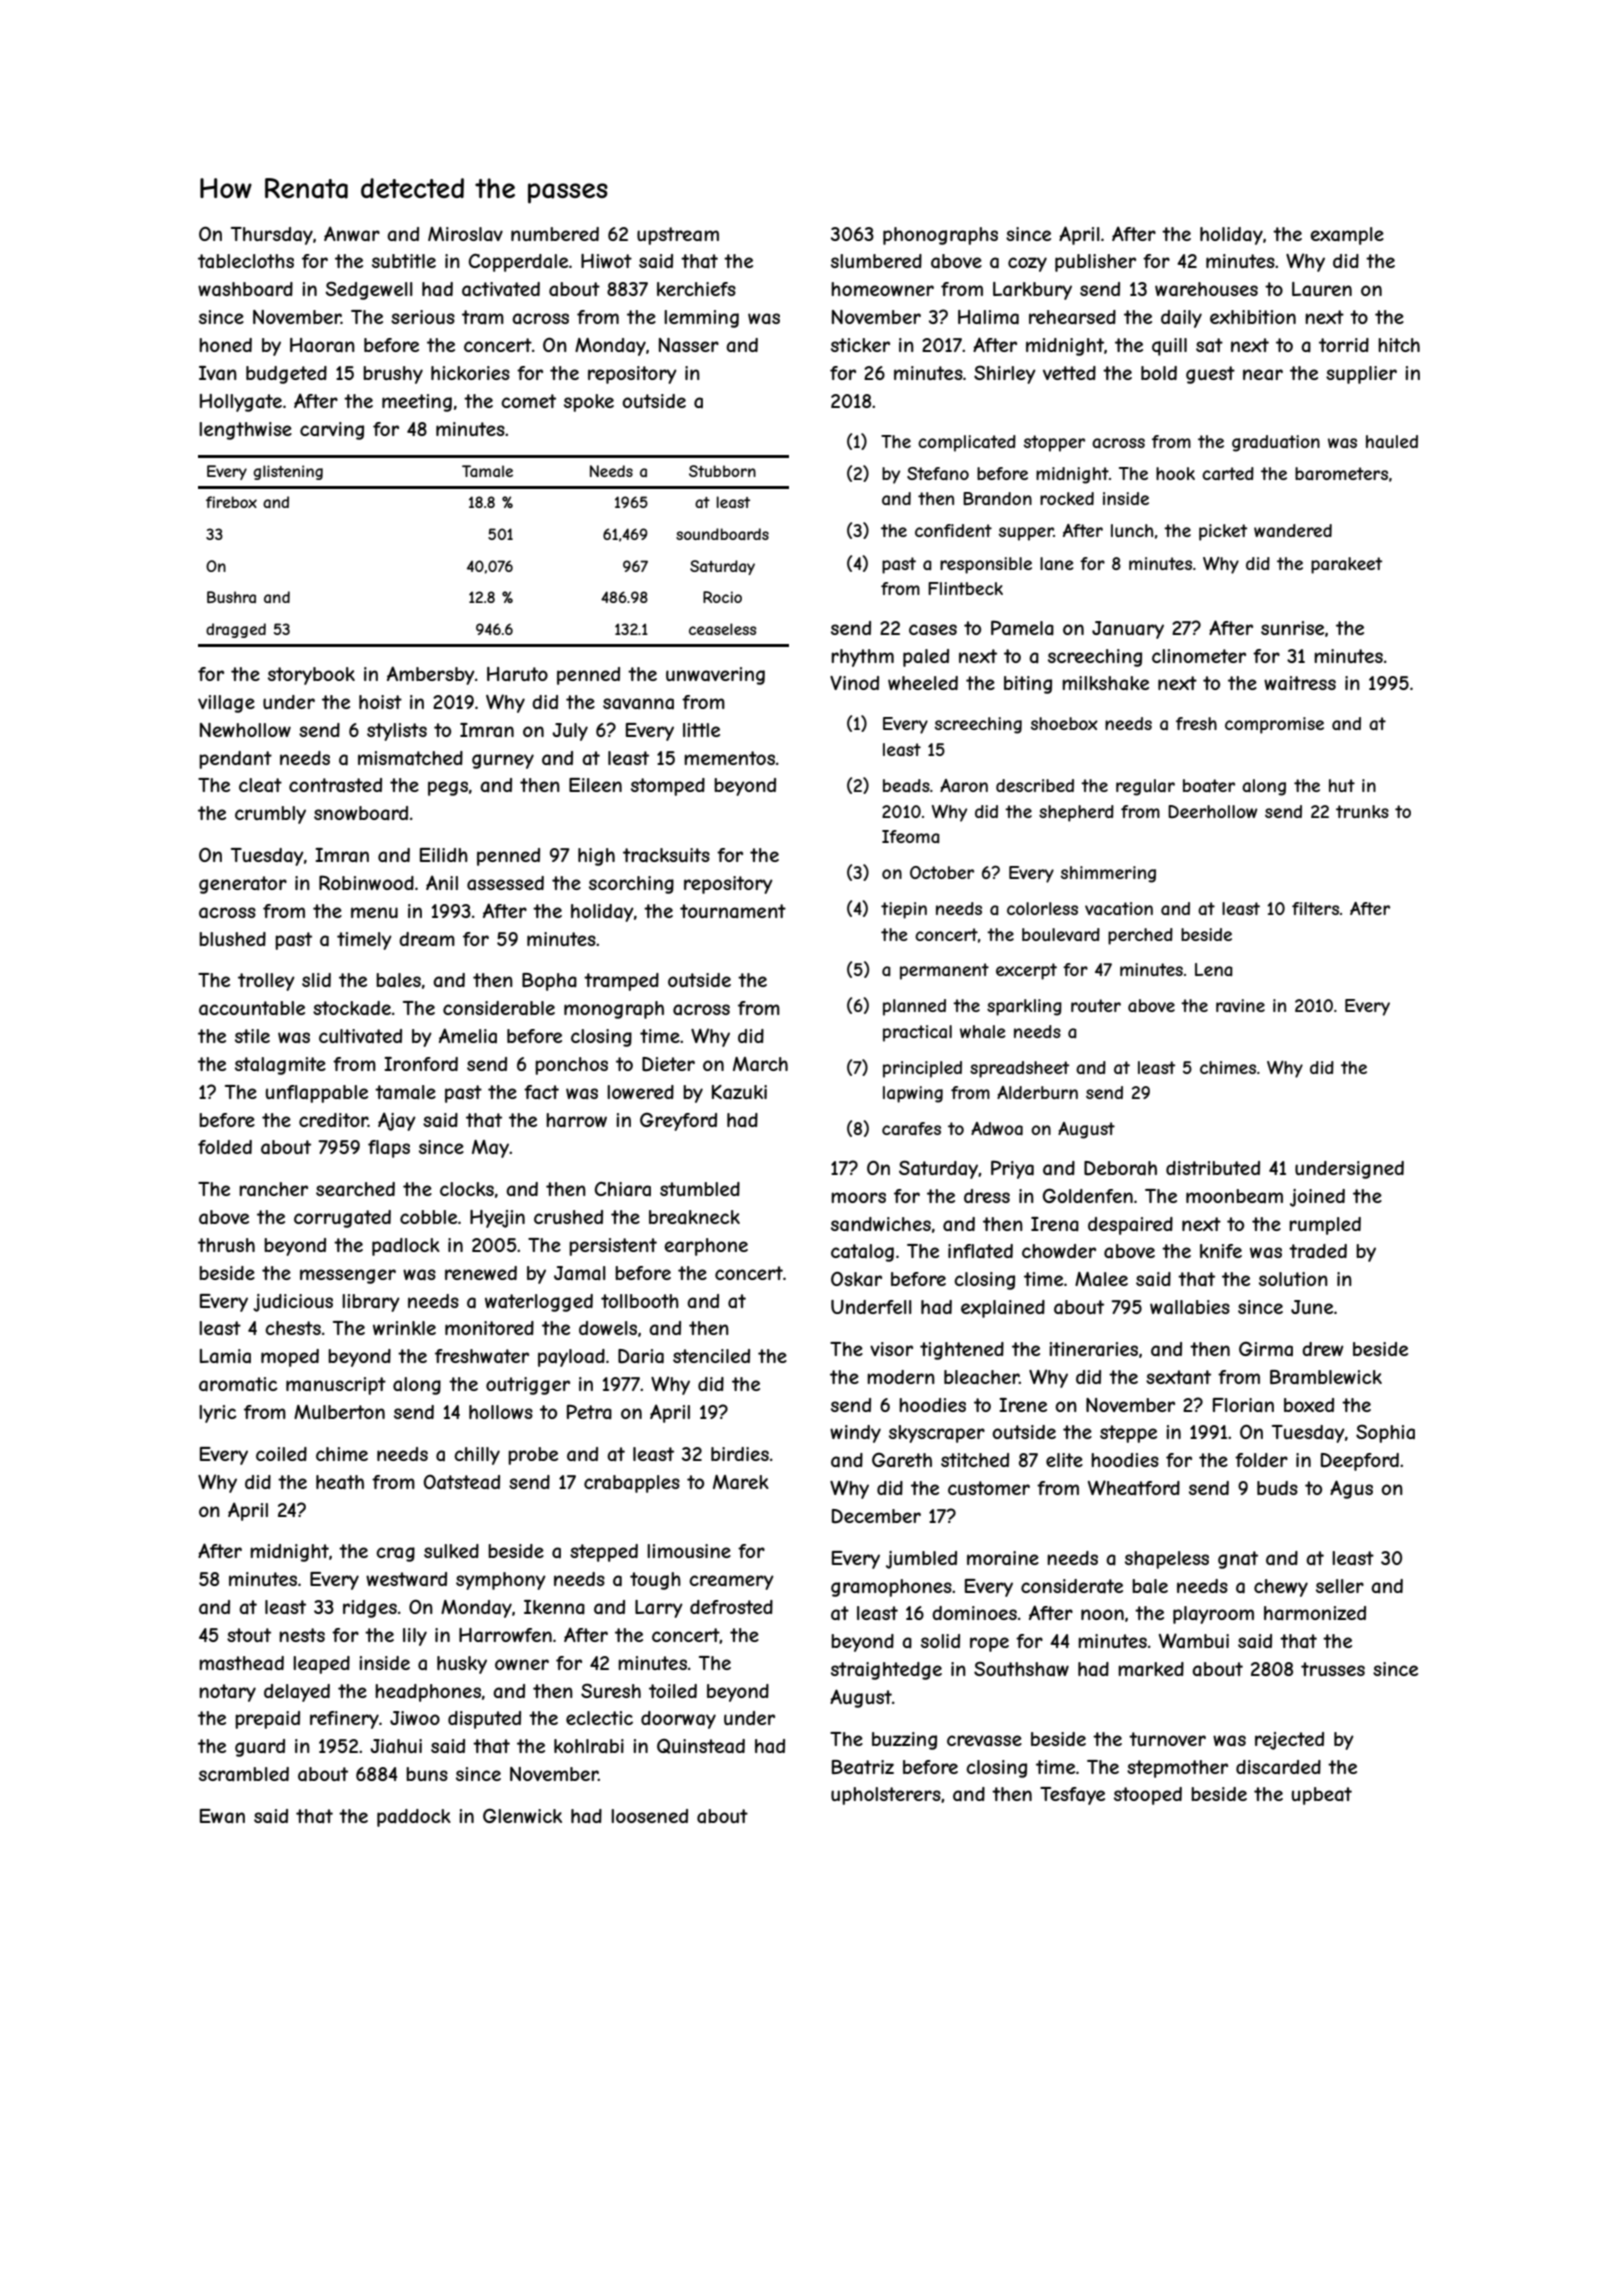  What do you see at coordinates (431, 675) in the screenshot?
I see `Ambersby` at bounding box center [431, 675].
